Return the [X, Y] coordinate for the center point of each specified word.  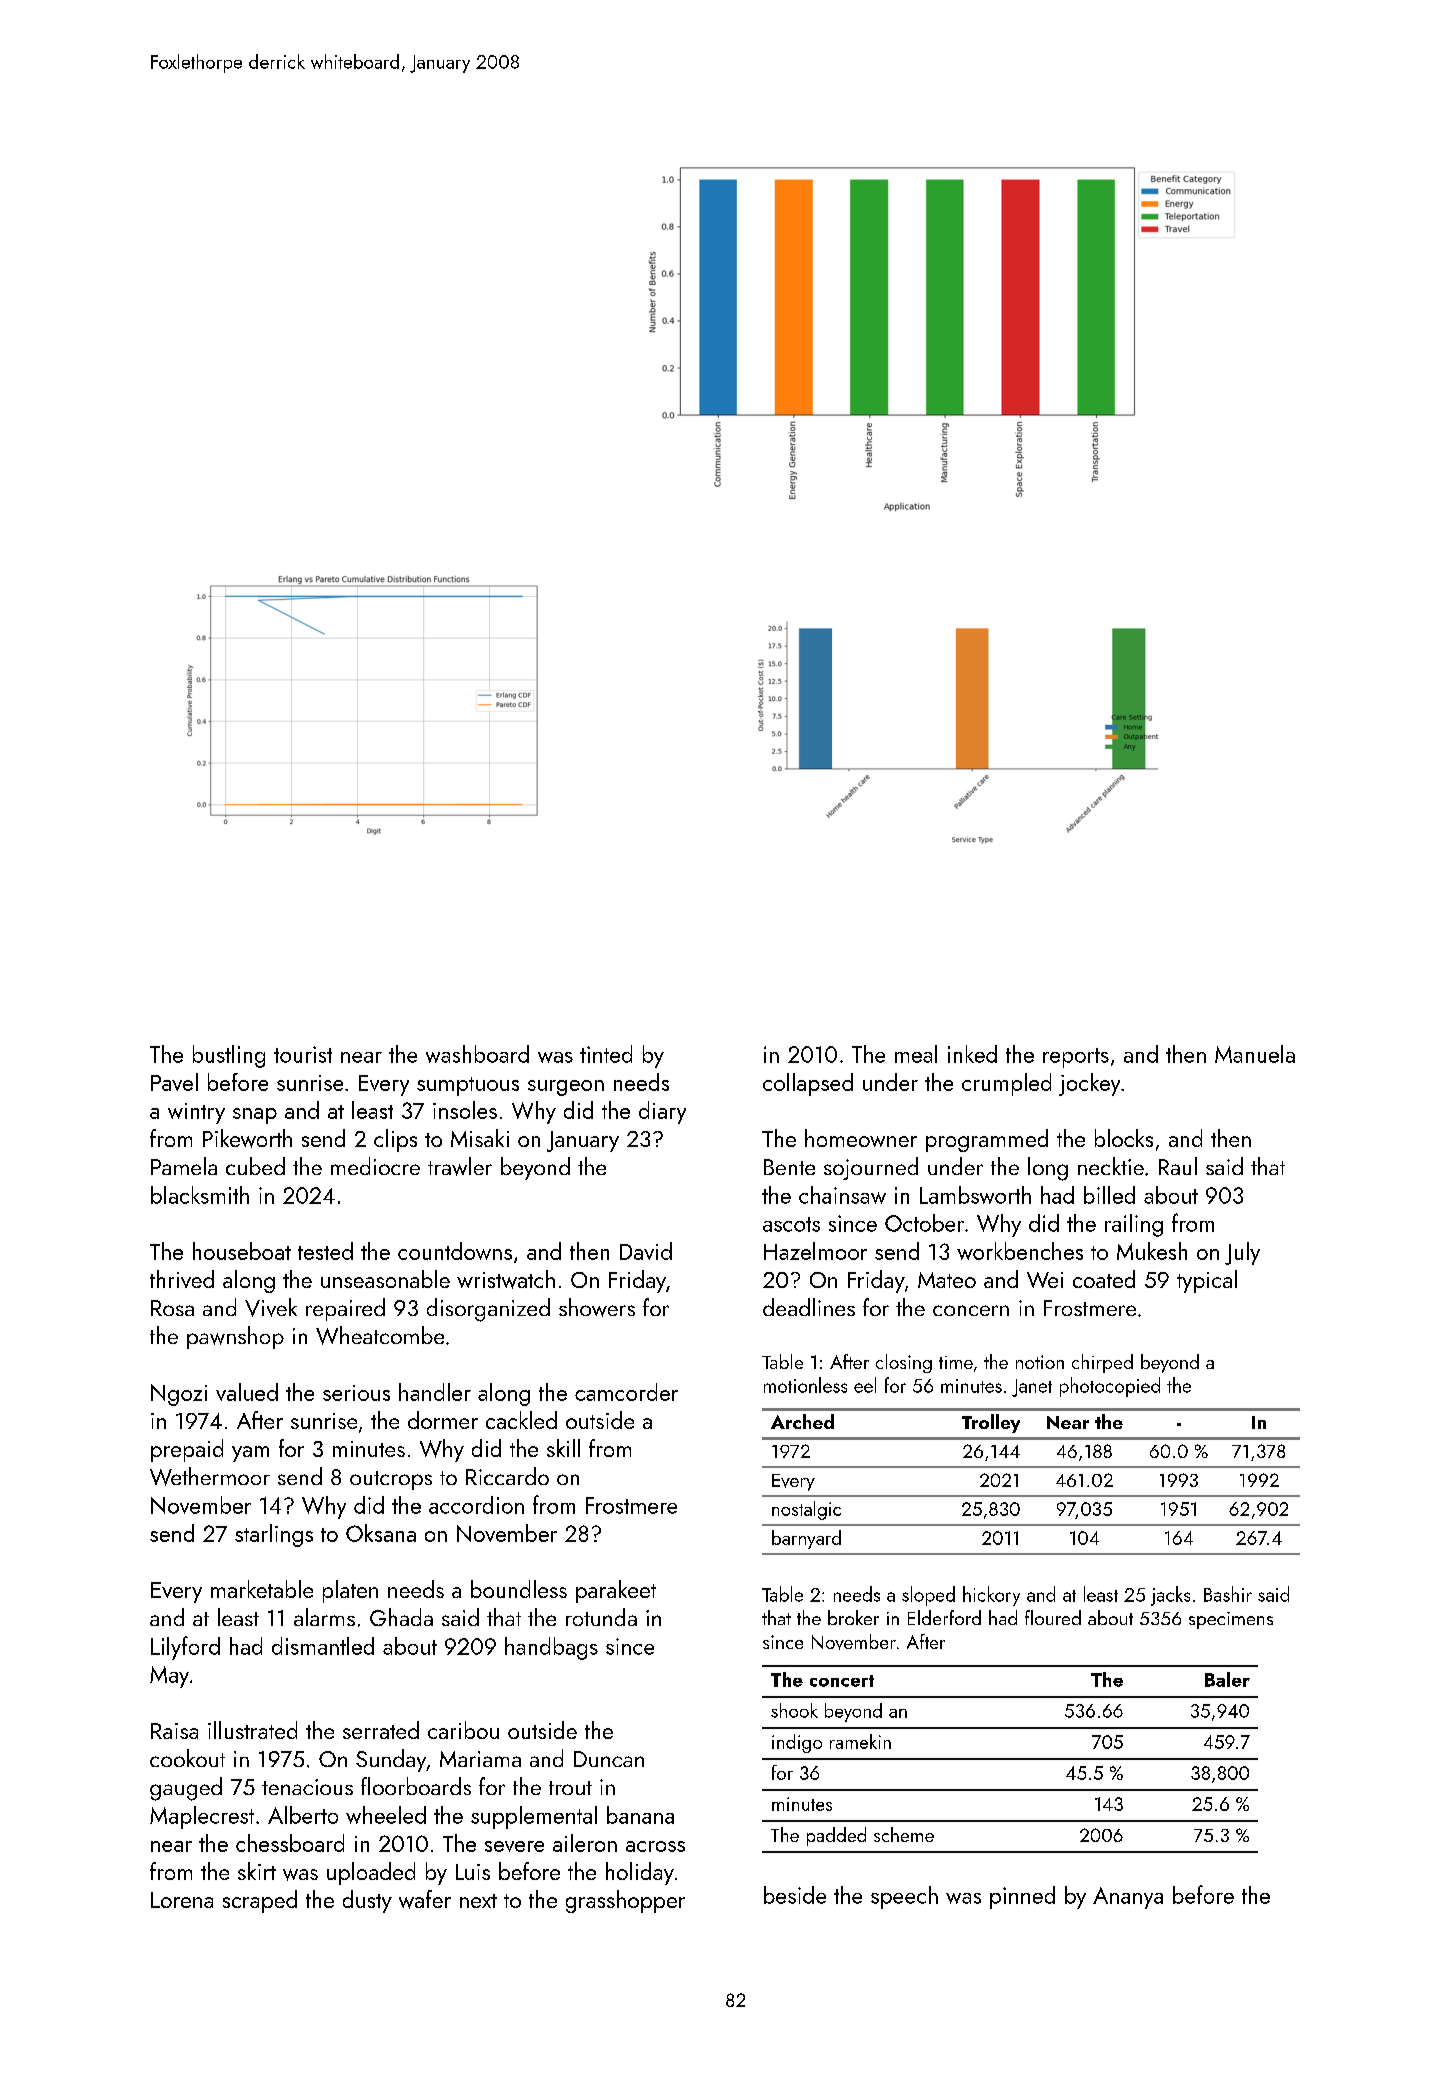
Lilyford [185, 1648]
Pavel [174, 1082]
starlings [274, 1535]
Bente [789, 1167]
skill [563, 1448]
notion [1040, 1362]
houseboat [242, 1251]
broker [853, 1617]
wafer [425, 1899]
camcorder [626, 1392]
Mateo [947, 1280]
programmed [987, 1140]
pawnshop [235, 1337]
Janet [1032, 1388]
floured [1053, 1617]
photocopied [1110, 1387]
